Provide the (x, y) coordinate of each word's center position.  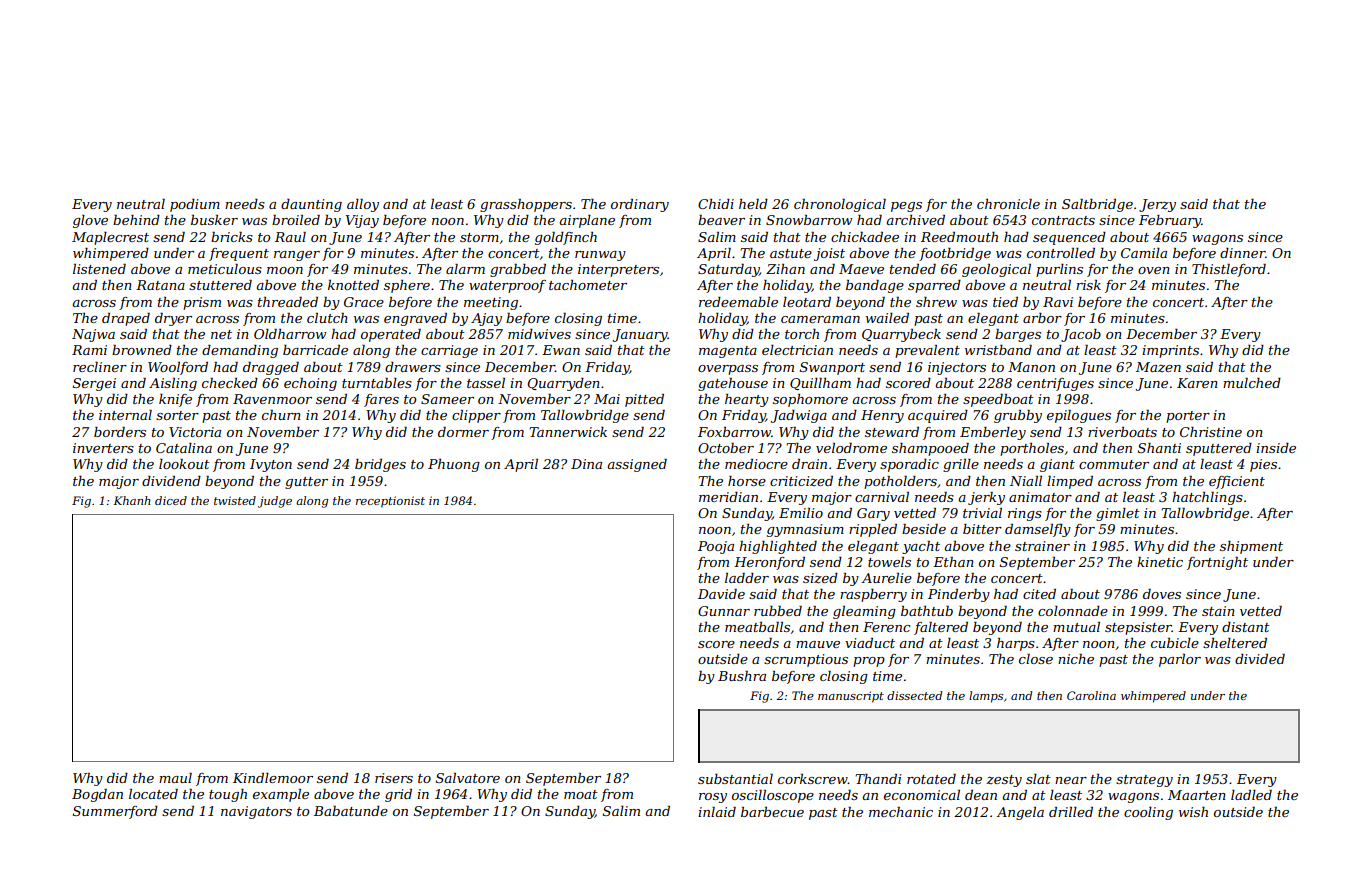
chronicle (1008, 204)
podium (195, 205)
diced (171, 500)
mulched (1252, 383)
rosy (713, 798)
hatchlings (1207, 498)
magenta (728, 352)
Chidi (716, 204)
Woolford (178, 368)
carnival (882, 497)
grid (398, 795)
